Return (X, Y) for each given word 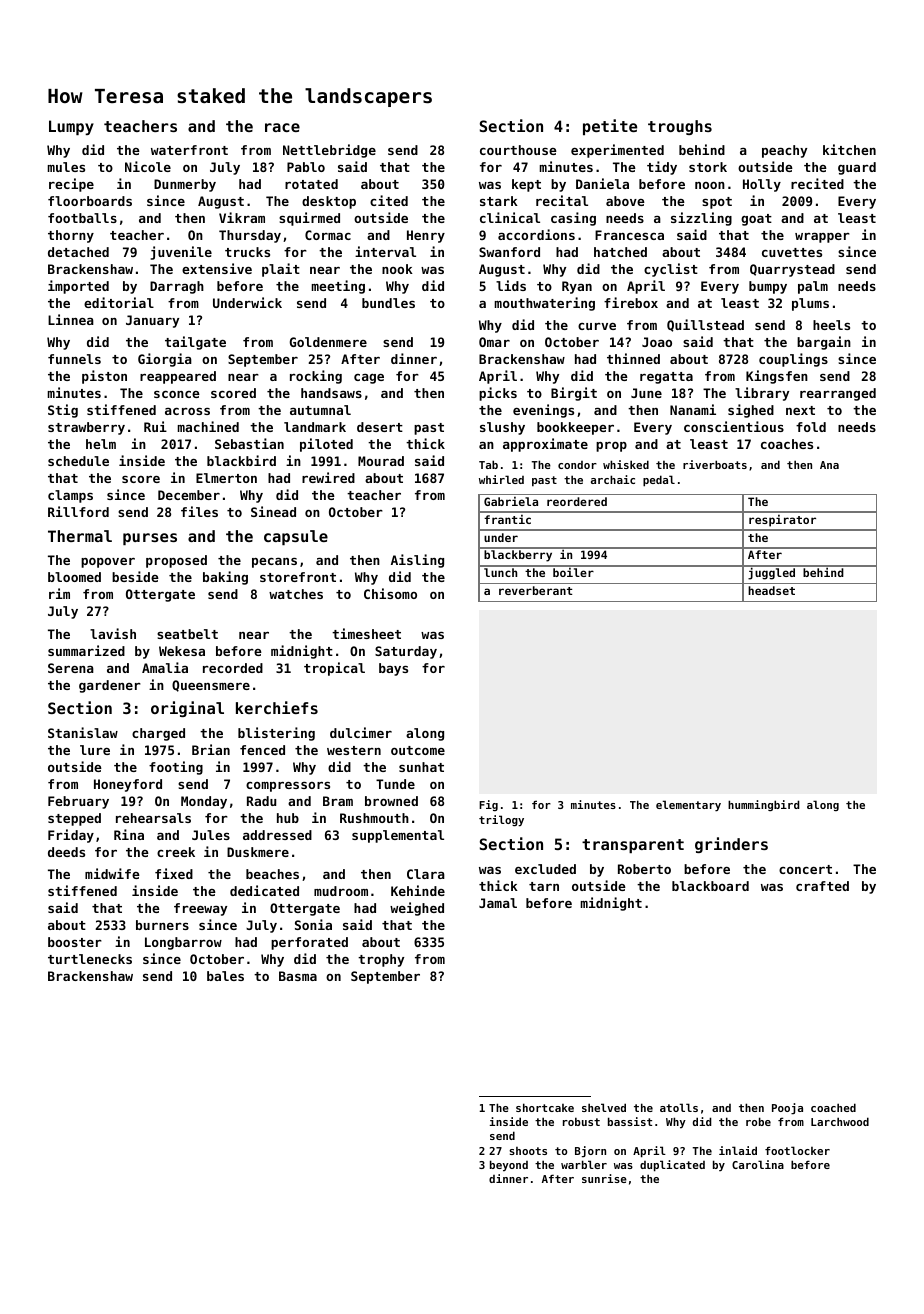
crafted (822, 886)
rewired (328, 477)
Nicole (148, 166)
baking (225, 578)
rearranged (838, 394)
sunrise (604, 1178)
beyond (509, 1166)
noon (710, 185)
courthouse (518, 150)
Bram (338, 801)
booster (75, 942)
